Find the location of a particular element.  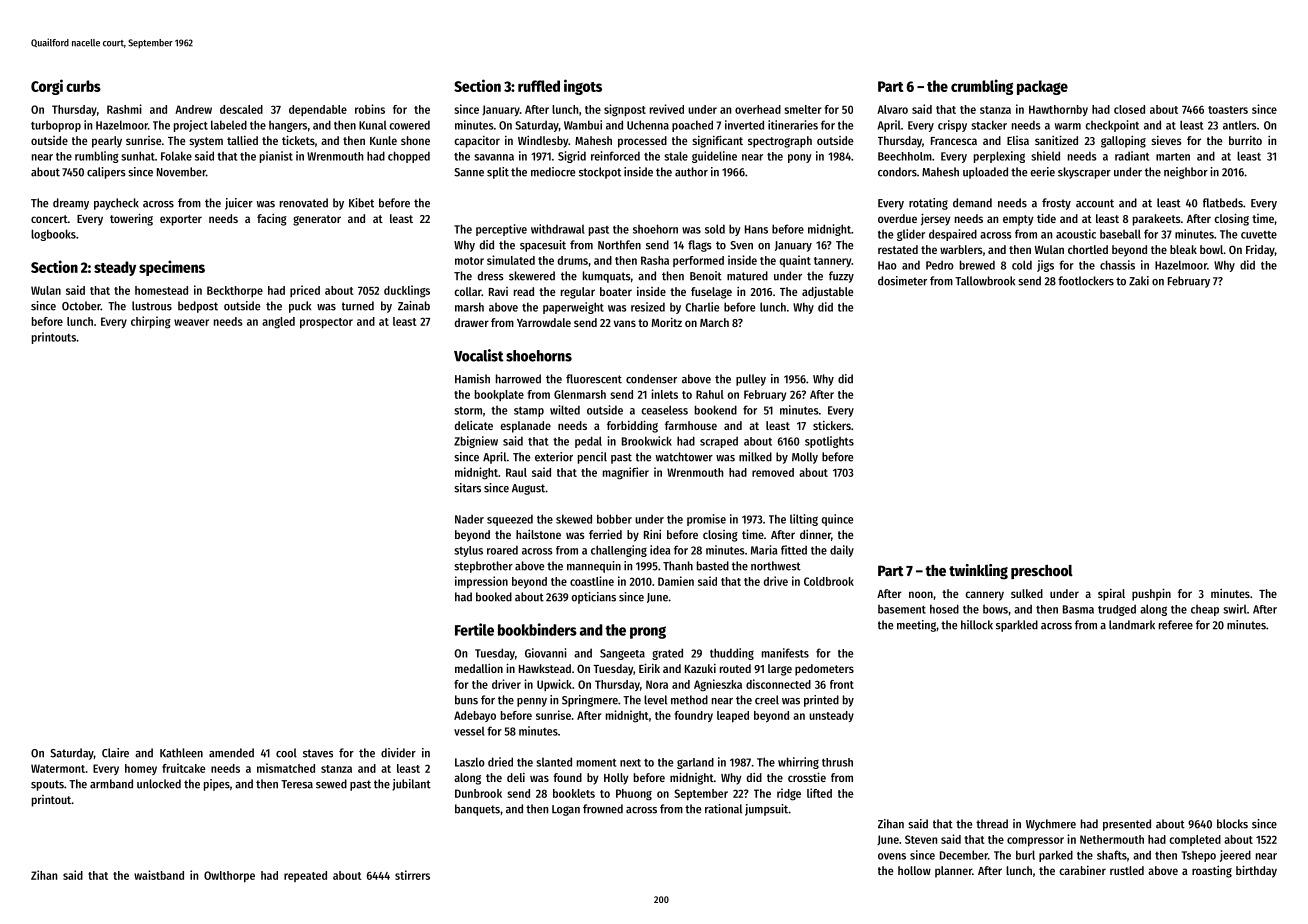

turboprop is located at coordinates (56, 126).
